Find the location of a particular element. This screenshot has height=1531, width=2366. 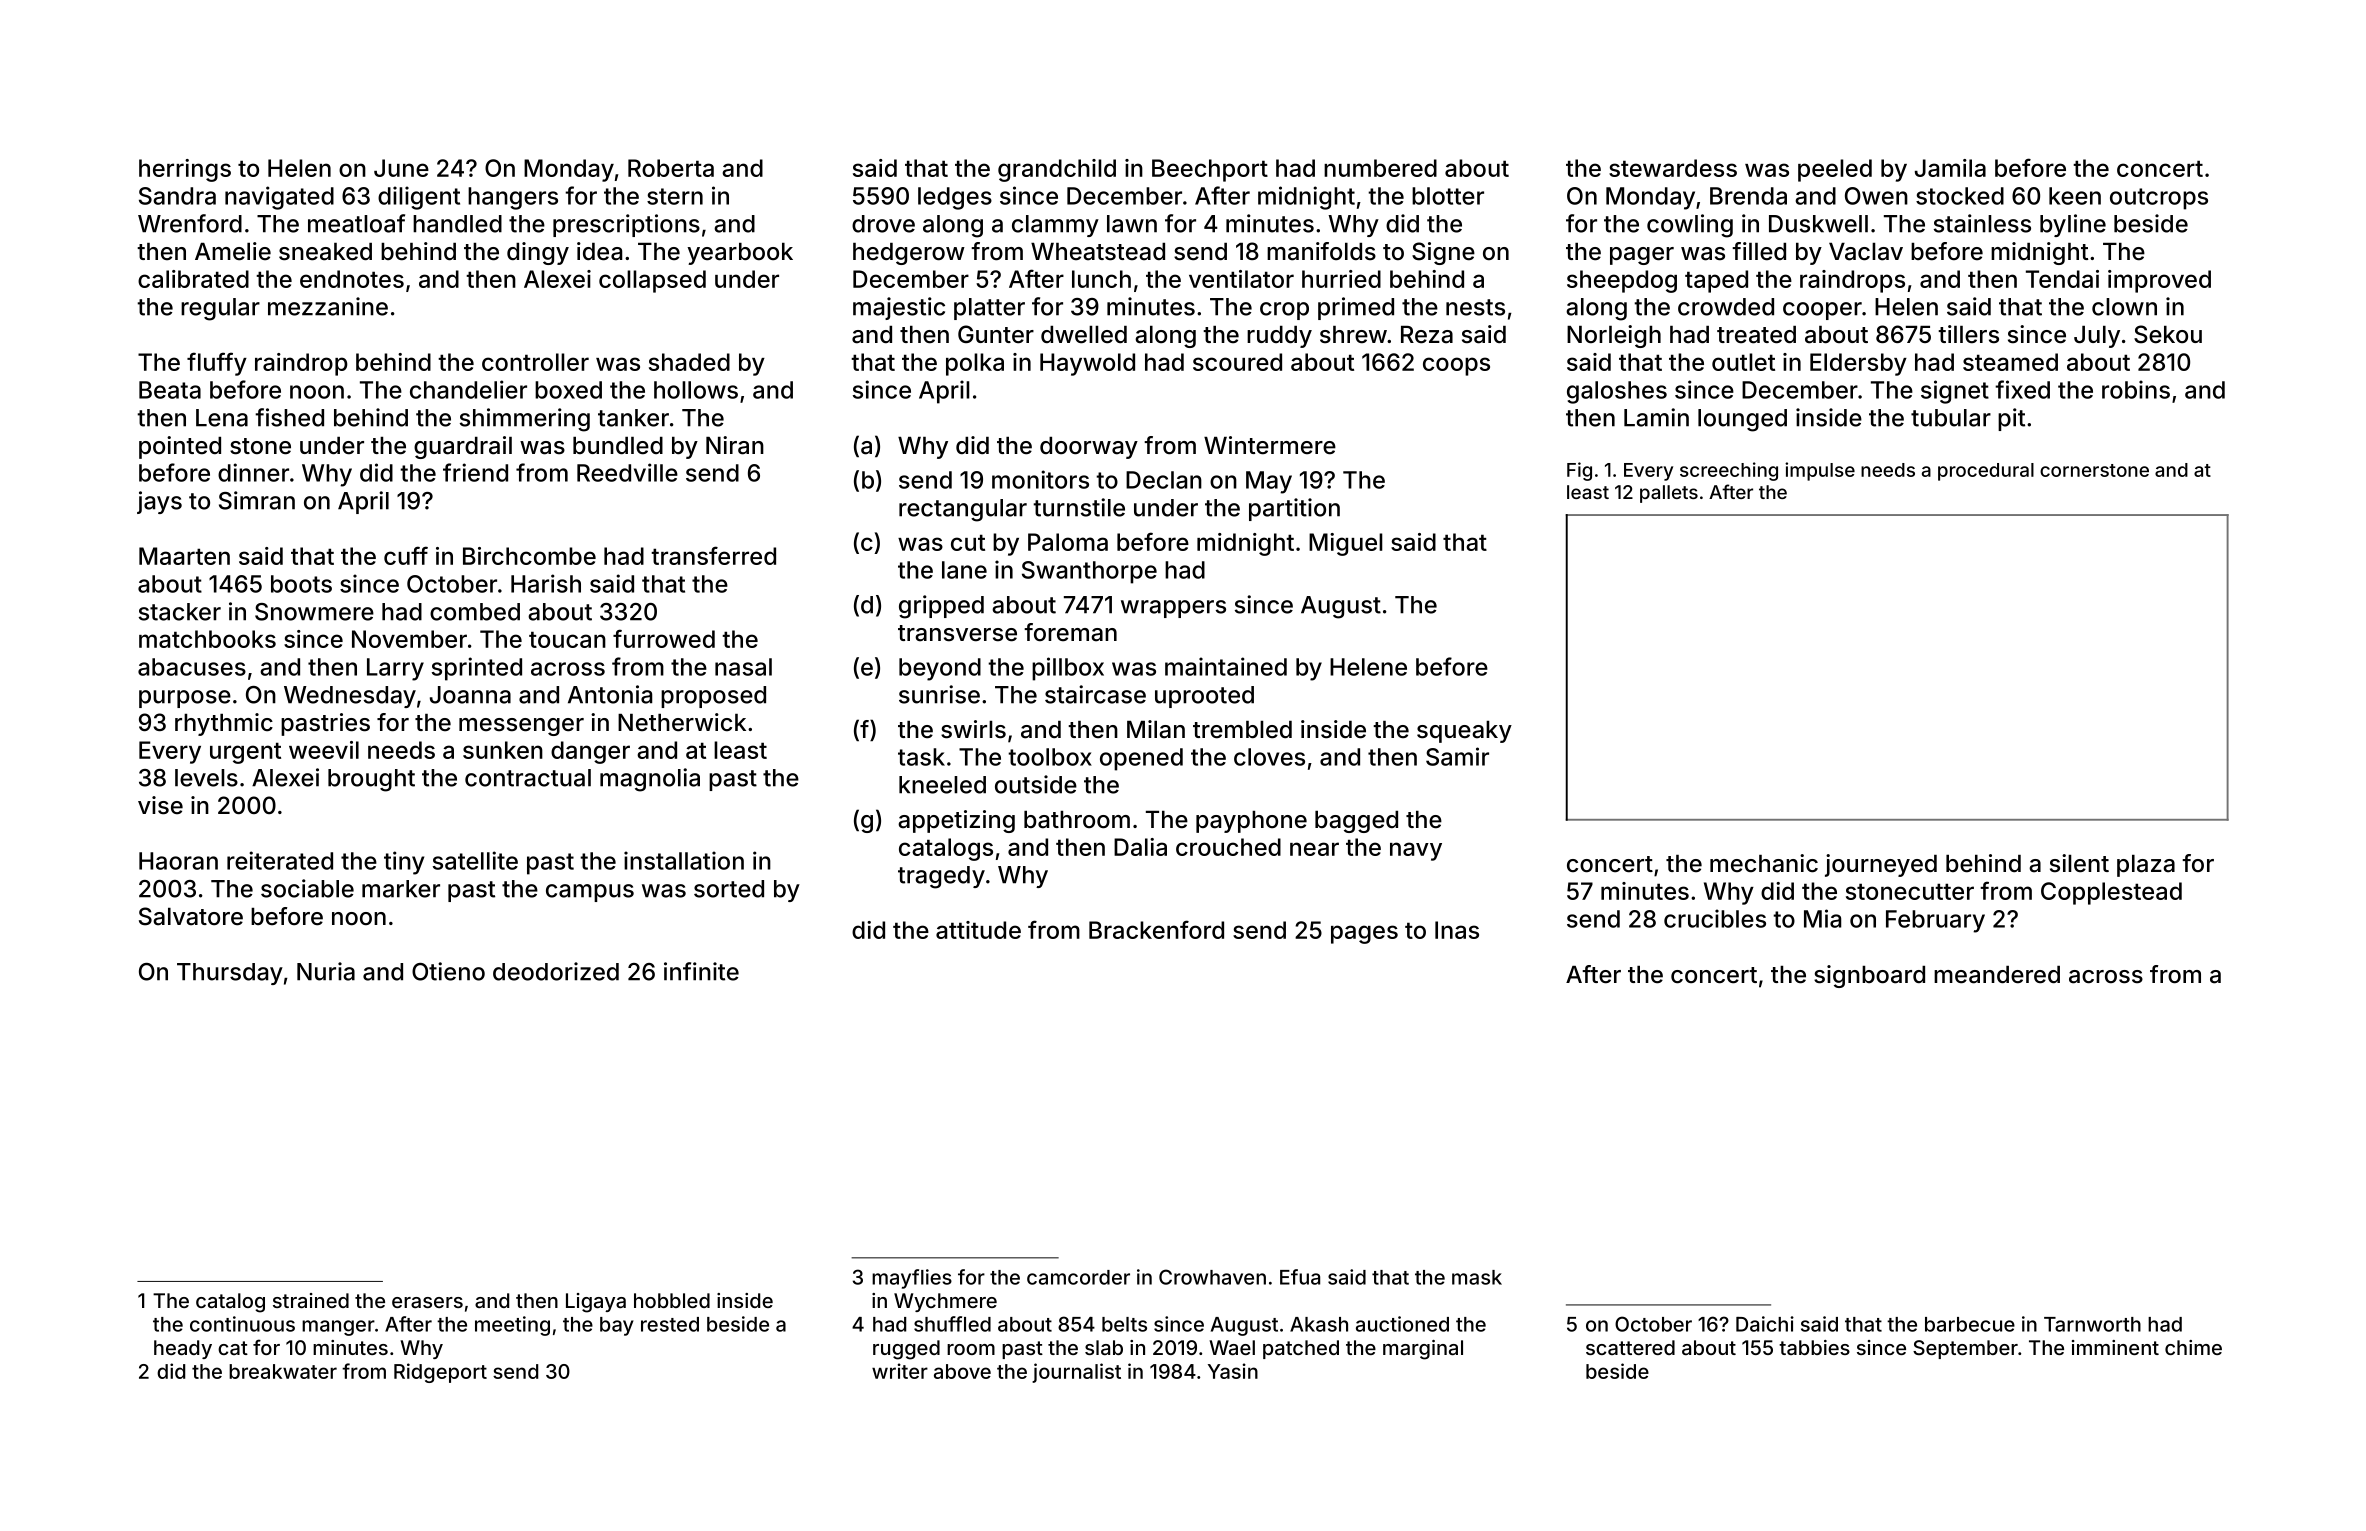

attitude is located at coordinates (978, 930).
